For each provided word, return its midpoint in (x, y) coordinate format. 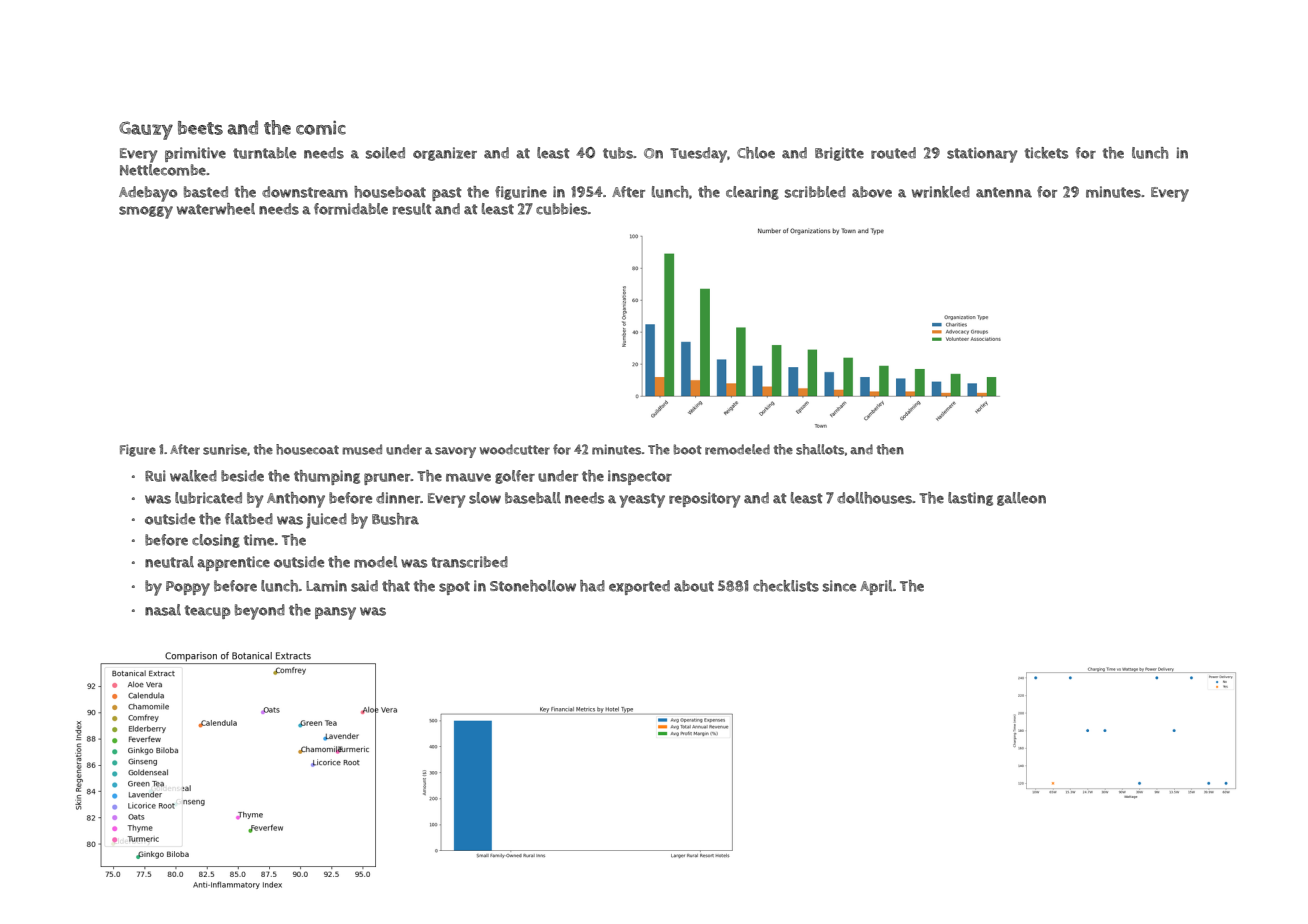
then (890, 449)
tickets (1046, 153)
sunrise (225, 449)
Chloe (756, 153)
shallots (820, 449)
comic (321, 128)
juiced (326, 521)
